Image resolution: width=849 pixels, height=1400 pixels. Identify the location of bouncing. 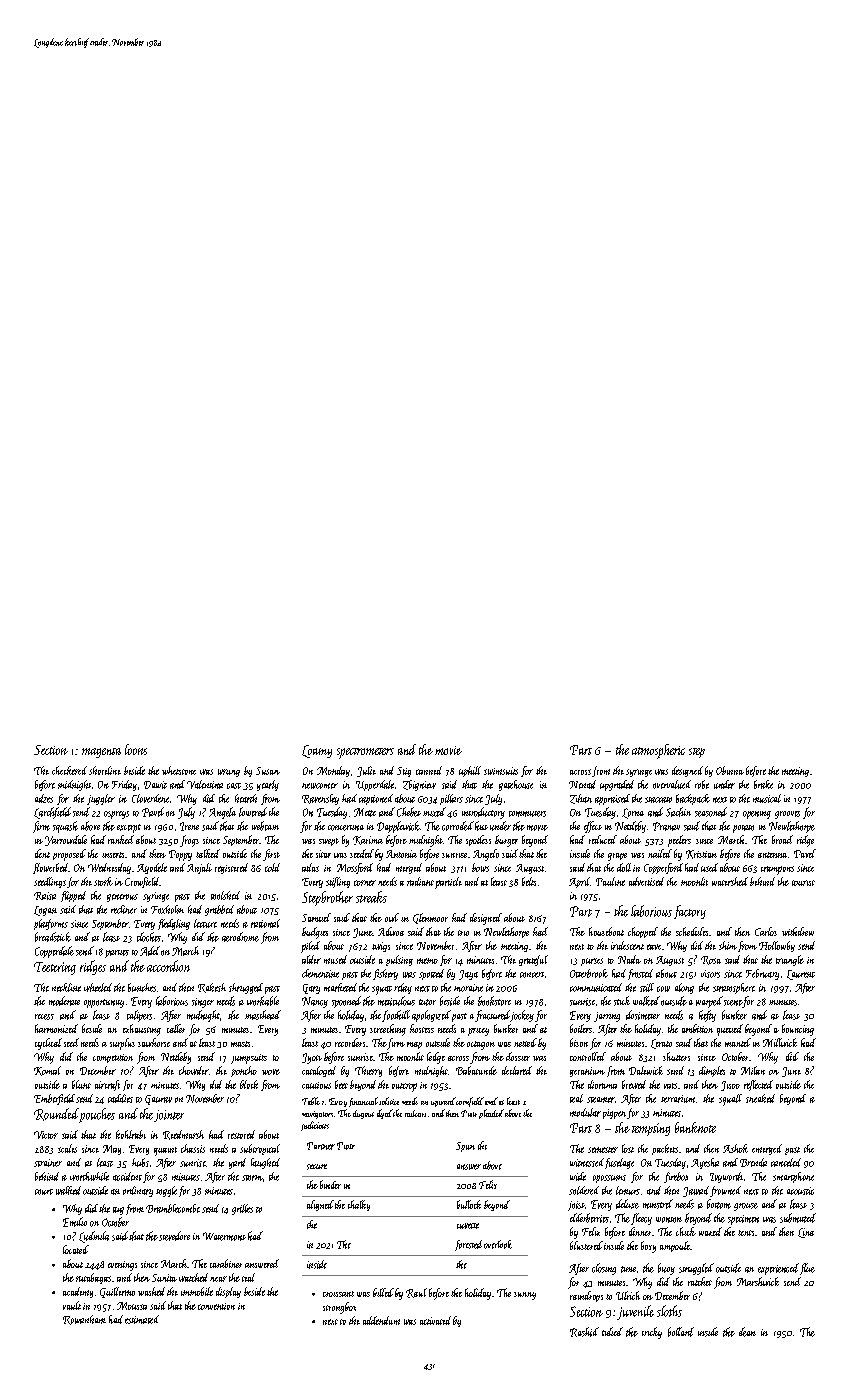
(798, 1030).
